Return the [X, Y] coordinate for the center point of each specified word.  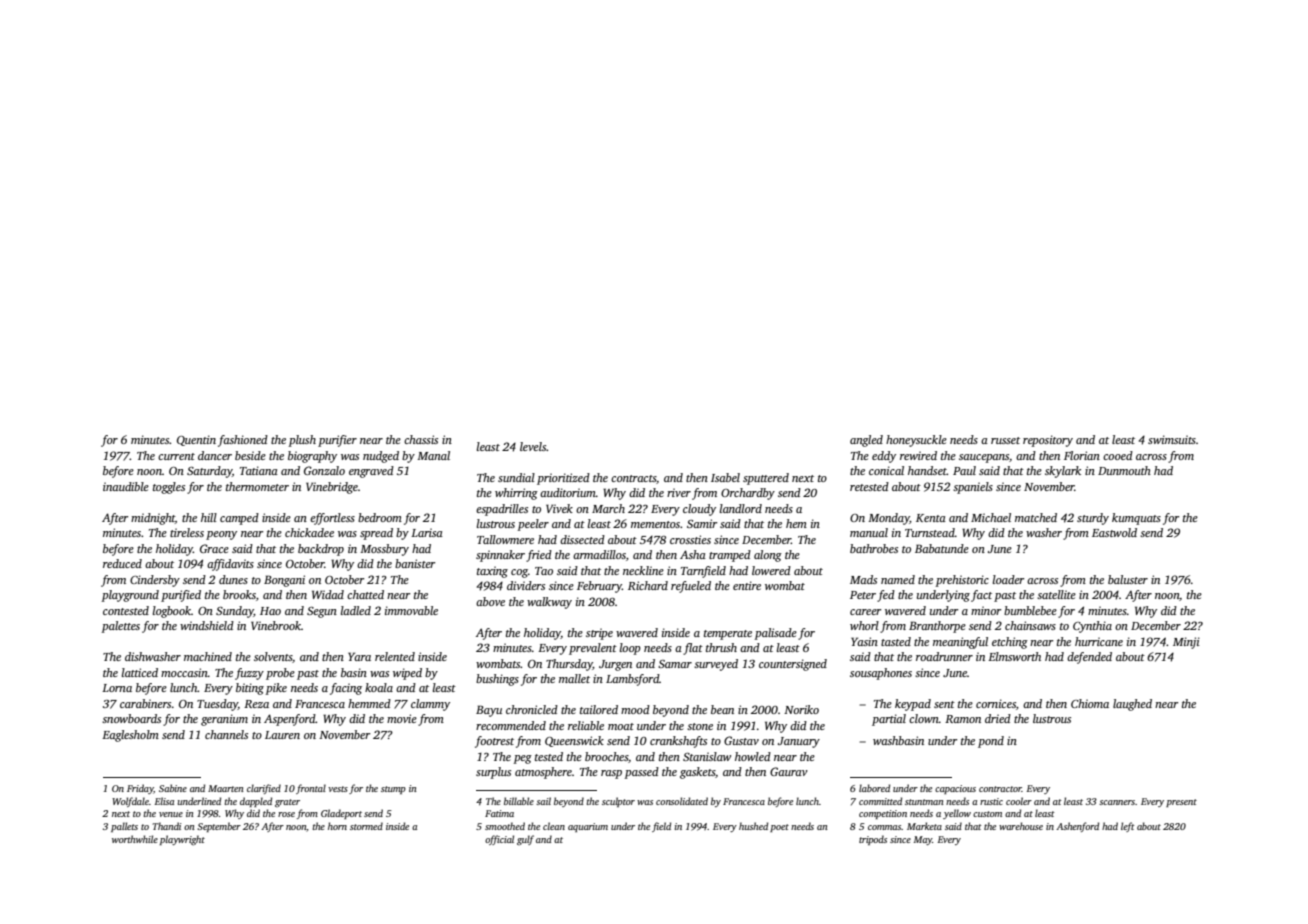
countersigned [793, 665]
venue [171, 814]
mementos [655, 524]
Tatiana [259, 470]
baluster [1128, 579]
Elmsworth [1014, 656]
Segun [322, 612]
